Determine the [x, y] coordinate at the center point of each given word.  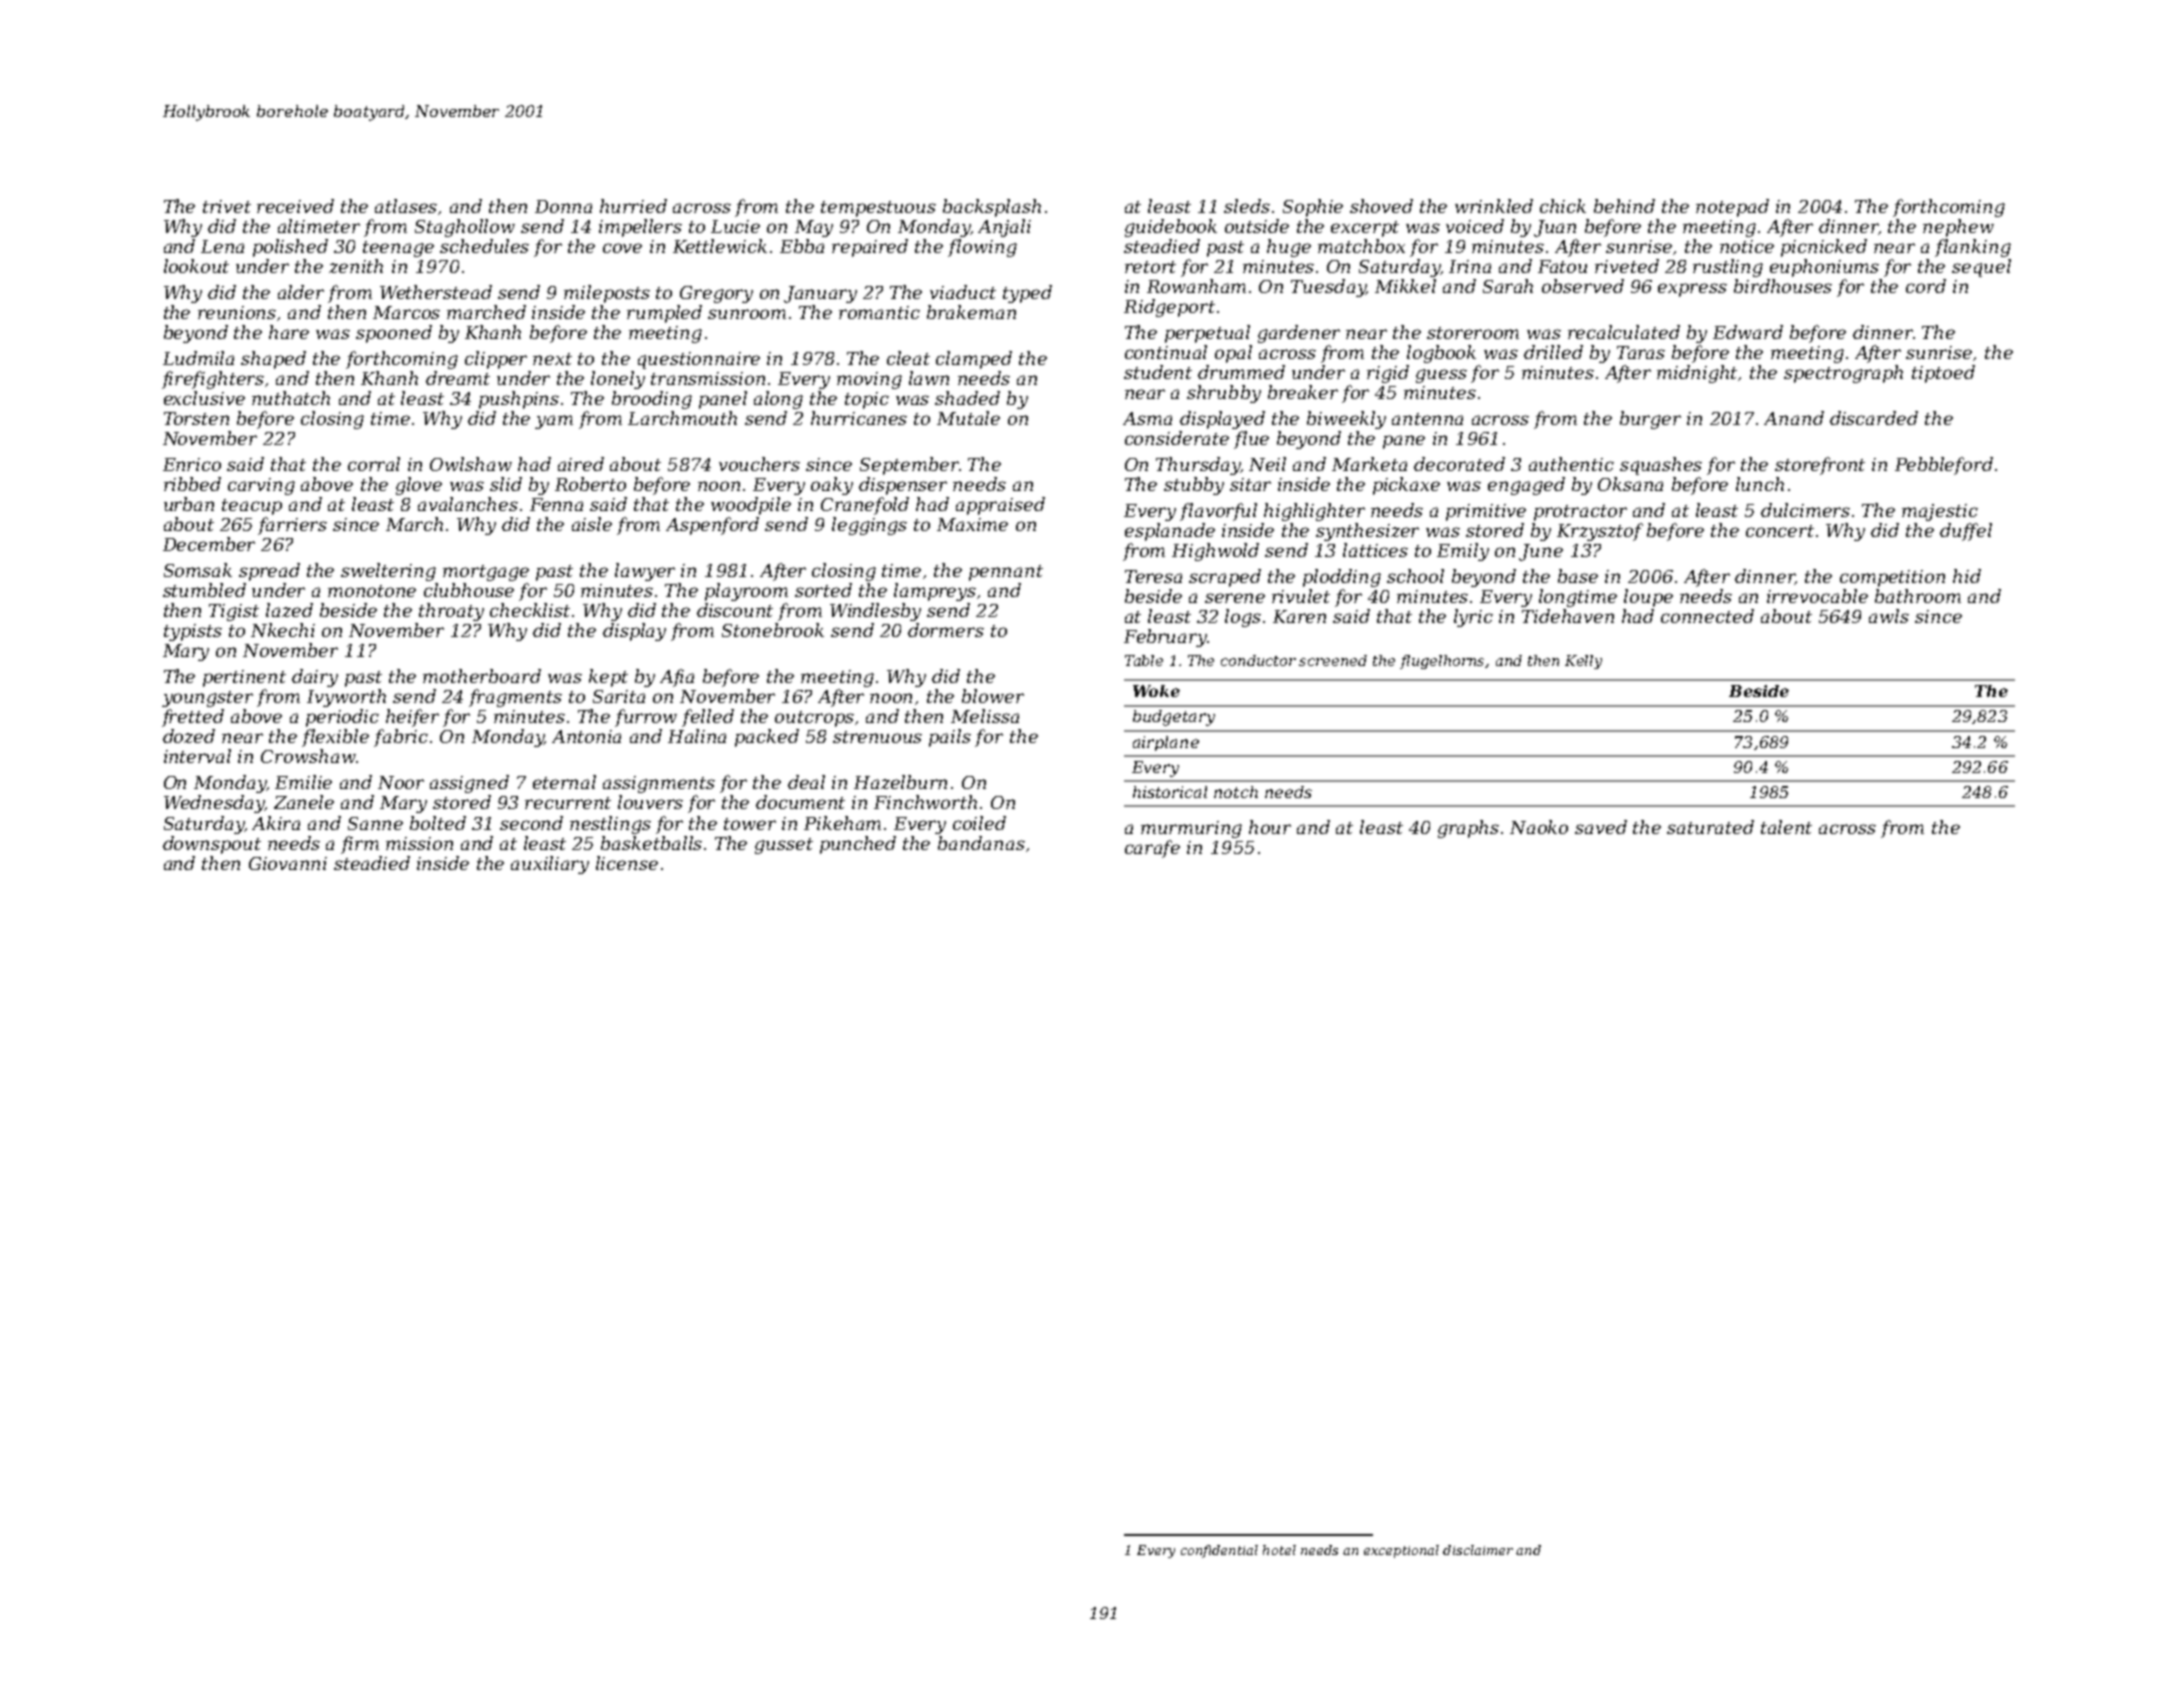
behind [1624, 206]
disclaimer [1478, 1550]
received [295, 206]
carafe [1152, 849]
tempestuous [878, 209]
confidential [1219, 1551]
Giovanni [288, 863]
